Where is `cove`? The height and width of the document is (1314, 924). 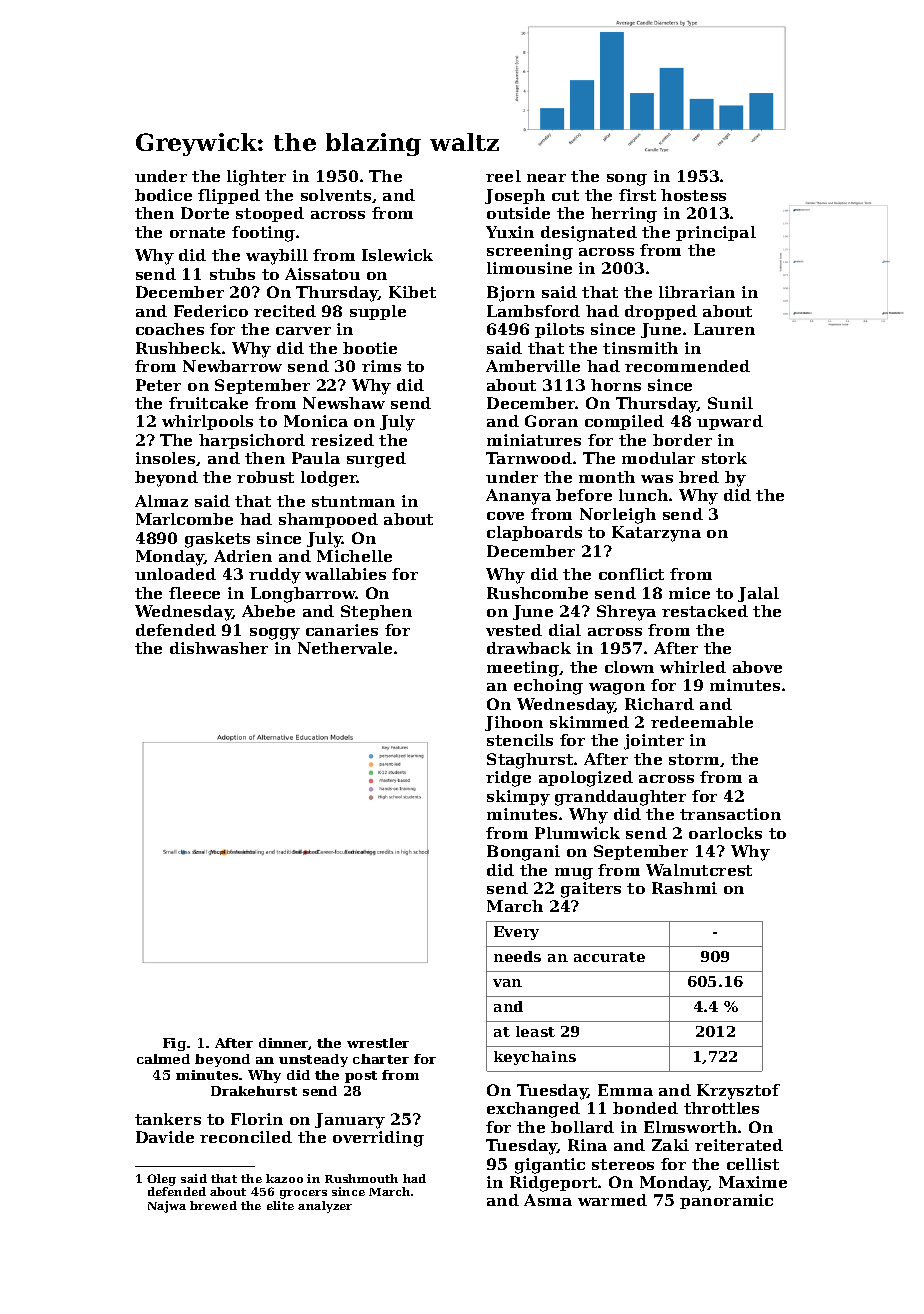 cove is located at coordinates (505, 516).
